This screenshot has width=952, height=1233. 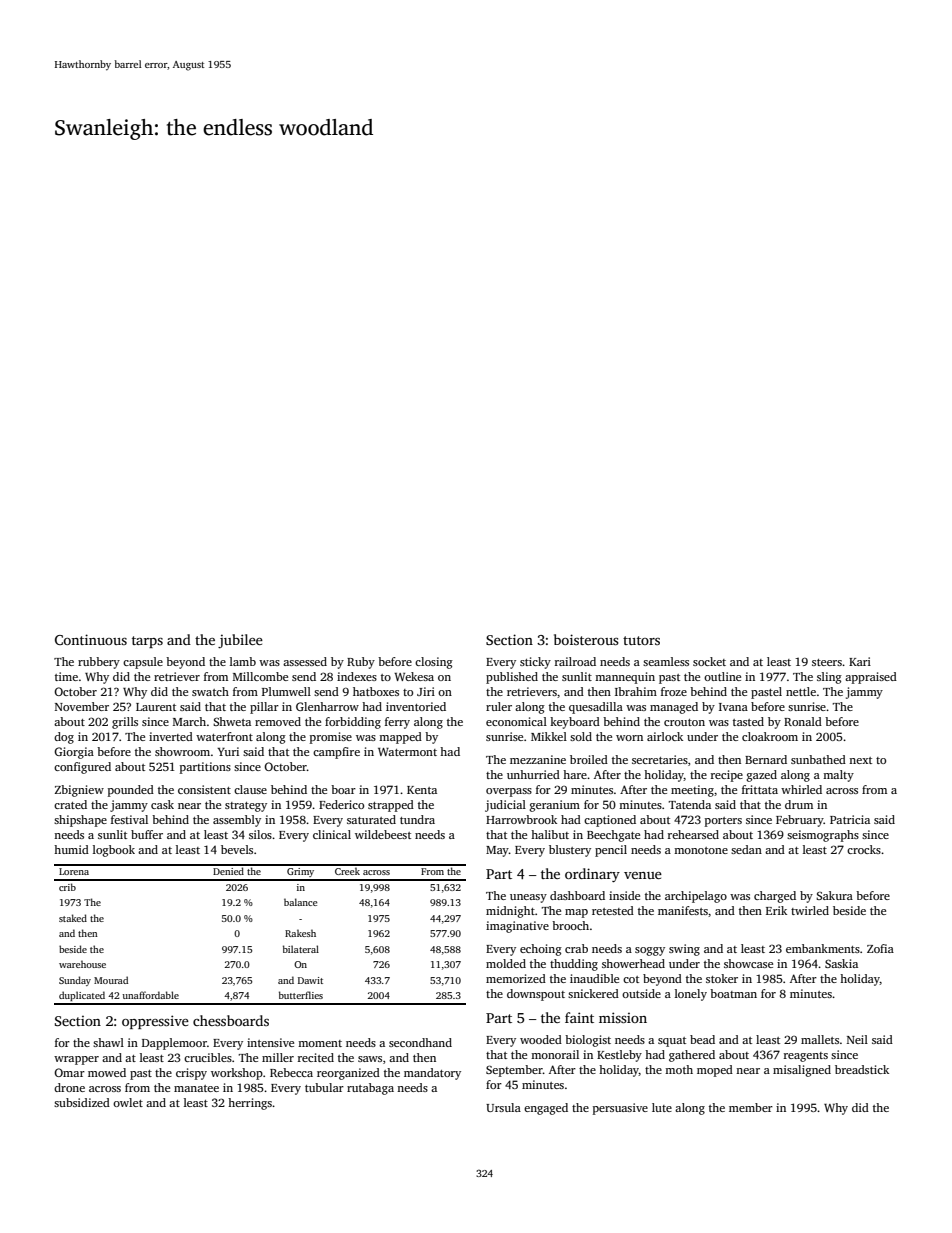 What do you see at coordinates (641, 640) in the screenshot?
I see `tutors` at bounding box center [641, 640].
